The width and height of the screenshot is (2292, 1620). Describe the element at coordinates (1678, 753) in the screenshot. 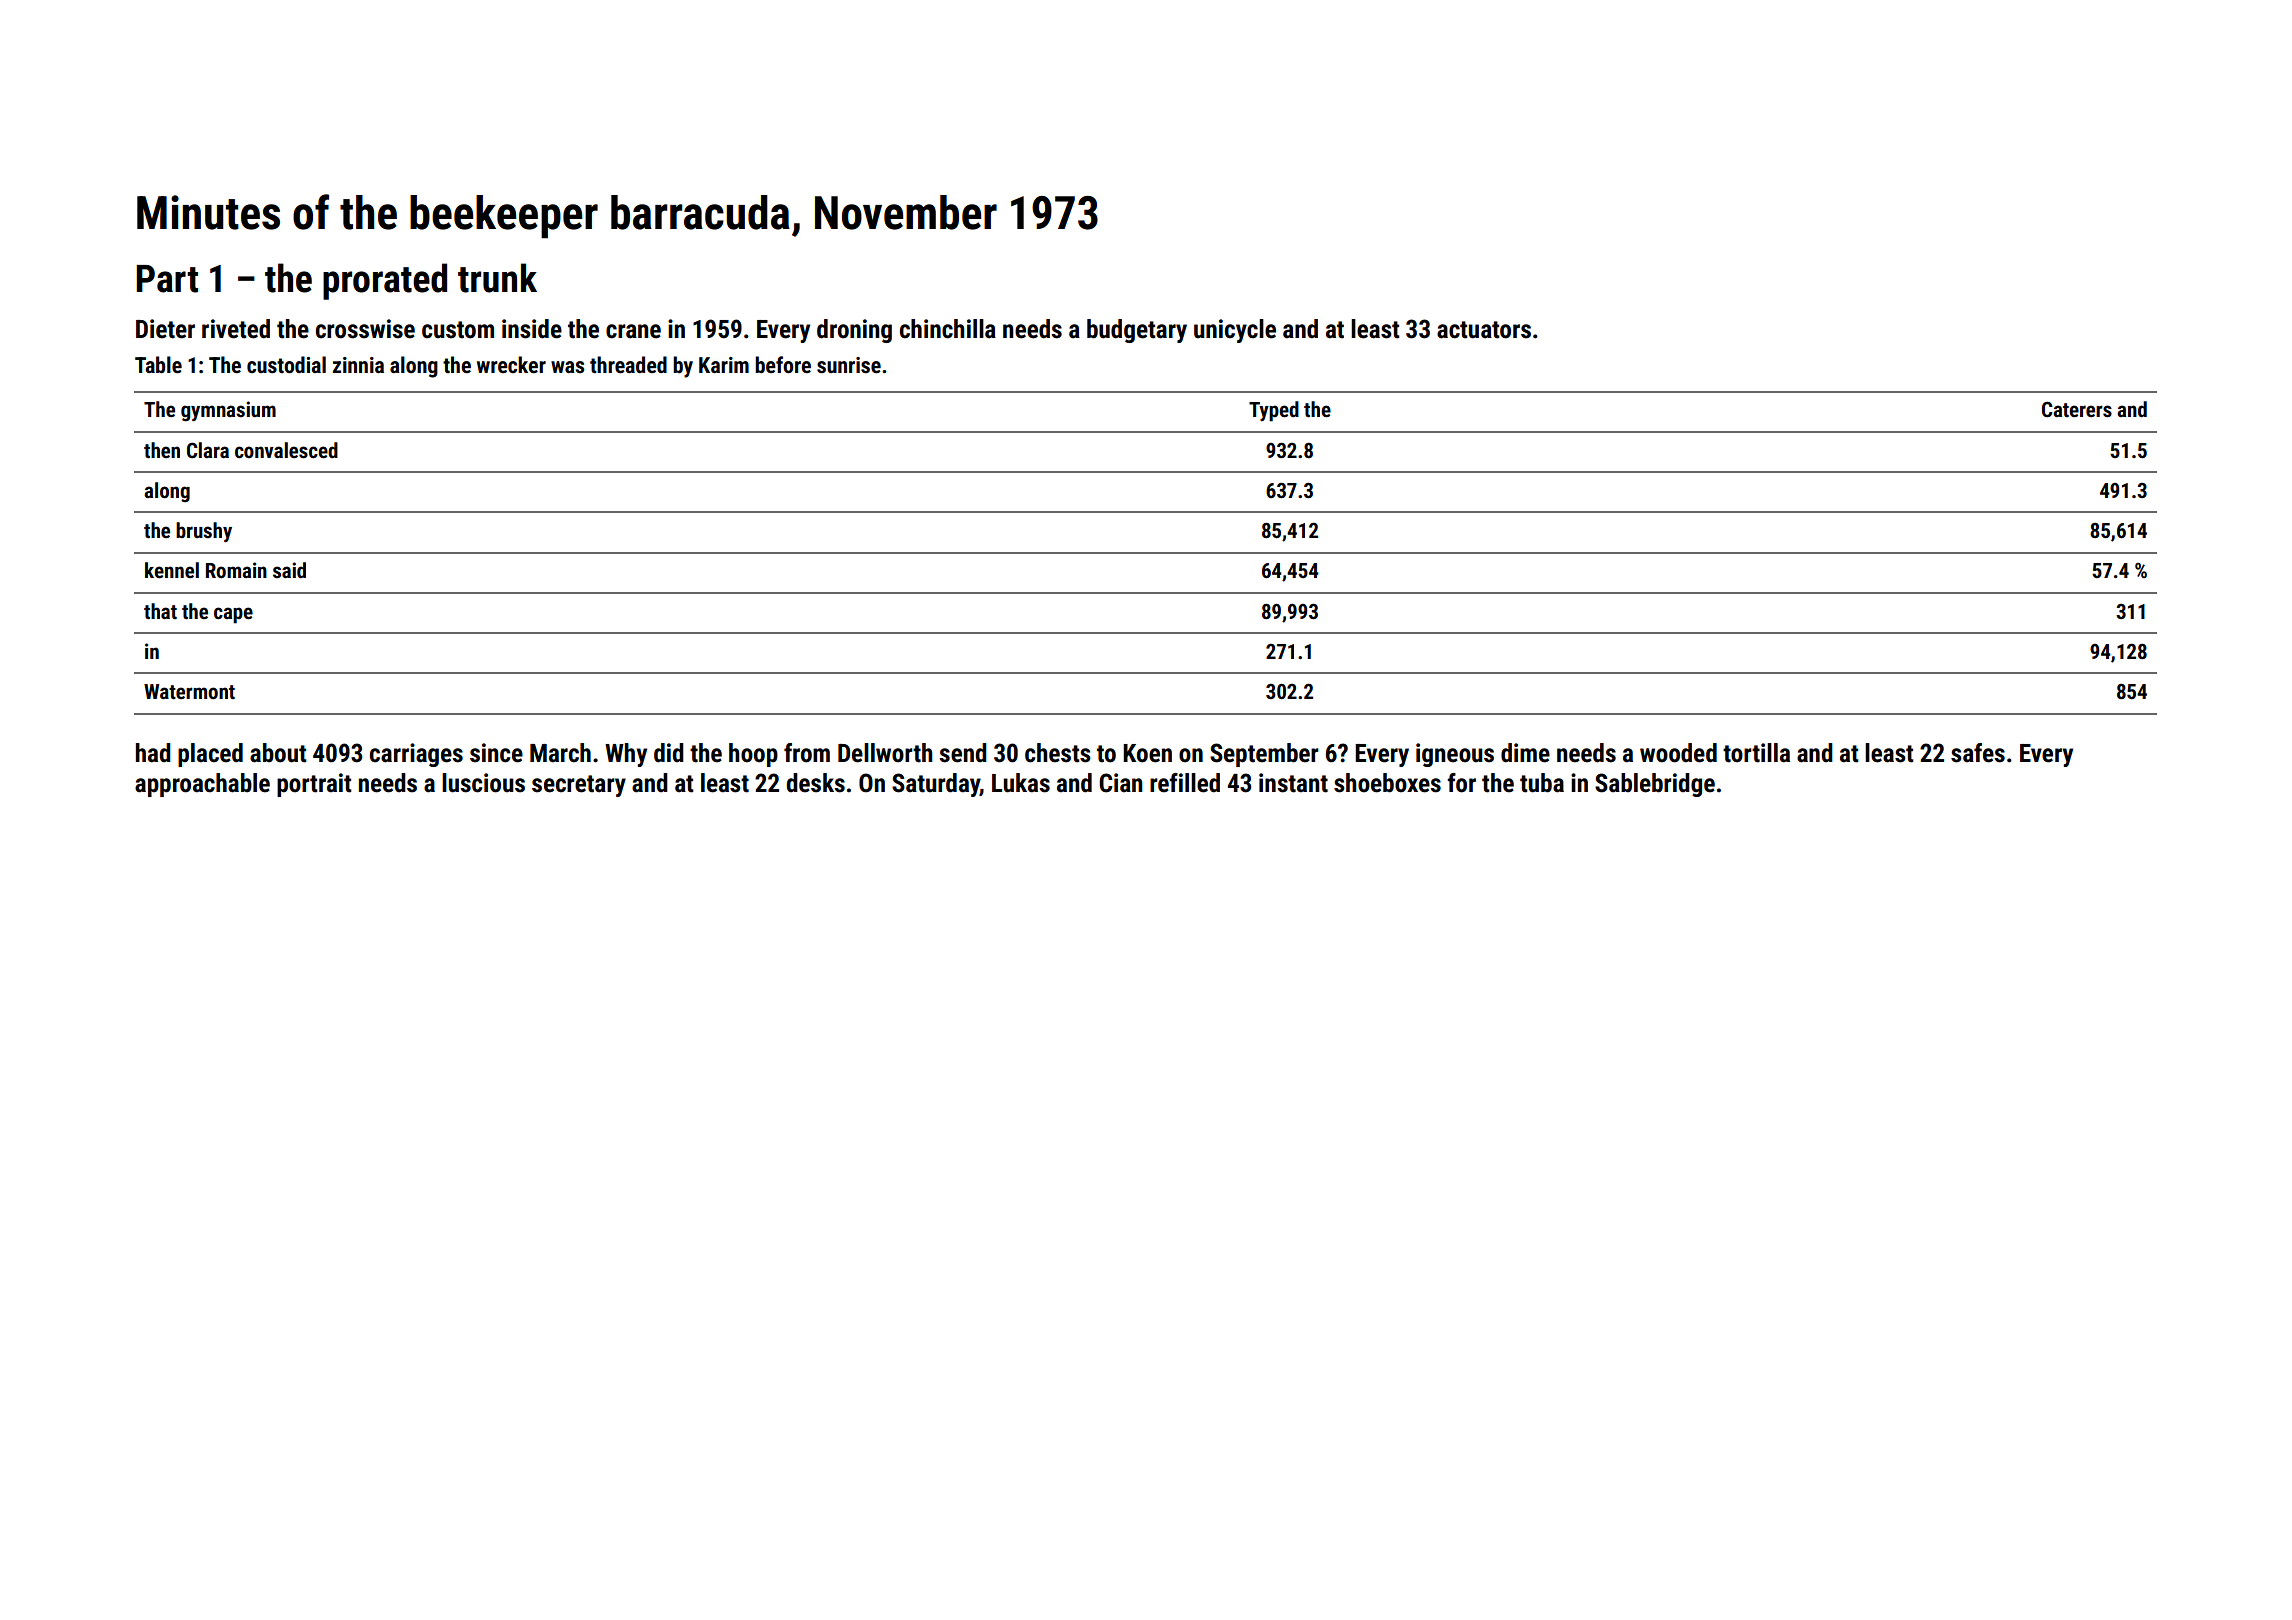

I see `wooded` at that location.
